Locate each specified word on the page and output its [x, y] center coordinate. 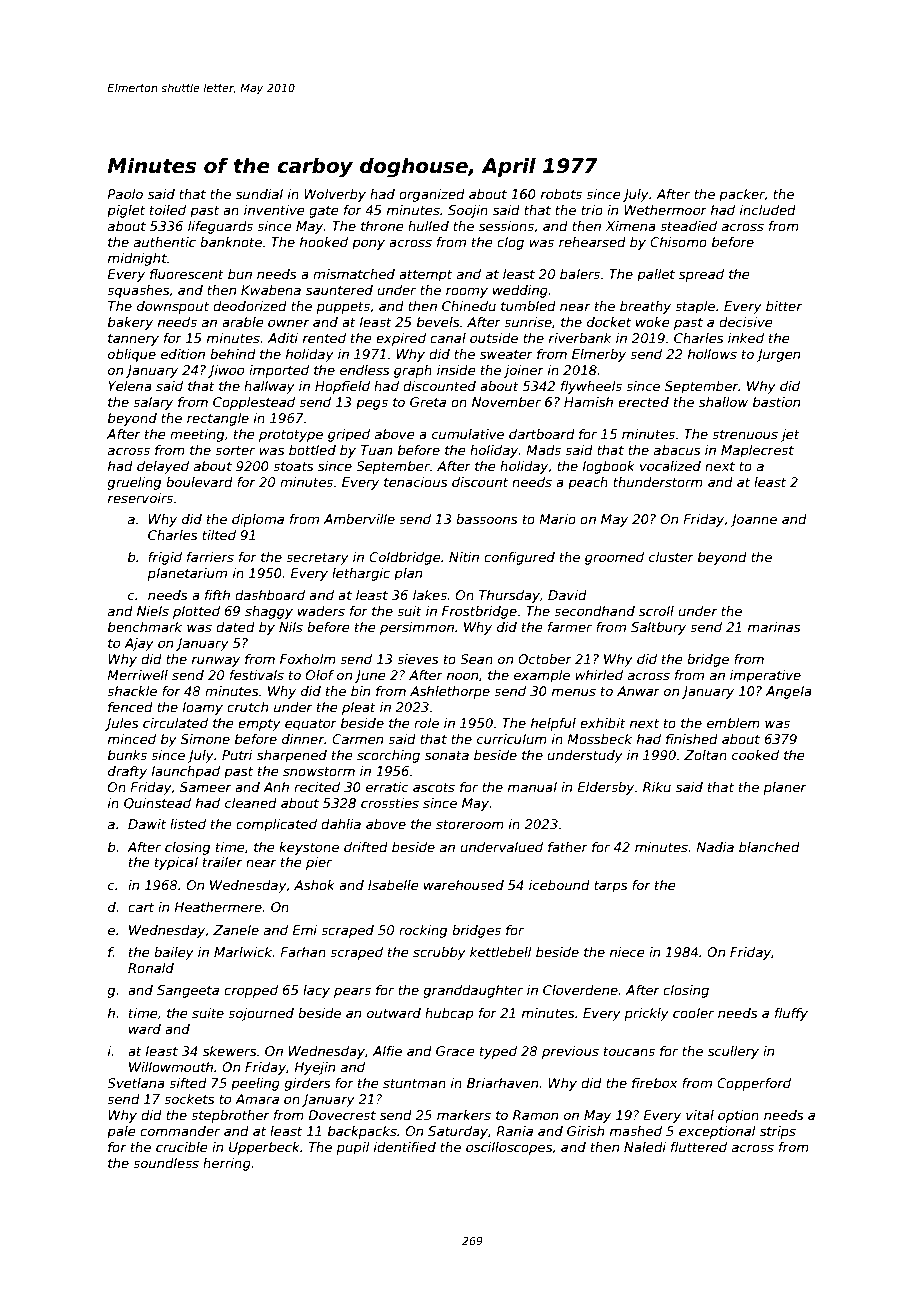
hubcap [449, 1014]
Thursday [509, 596]
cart [141, 907]
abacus [677, 450]
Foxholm [308, 659]
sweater [506, 354]
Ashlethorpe [450, 692]
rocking [423, 931]
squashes [138, 291]
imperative [765, 676]
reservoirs [140, 498]
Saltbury [658, 628]
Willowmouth [171, 1067]
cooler [693, 1013]
